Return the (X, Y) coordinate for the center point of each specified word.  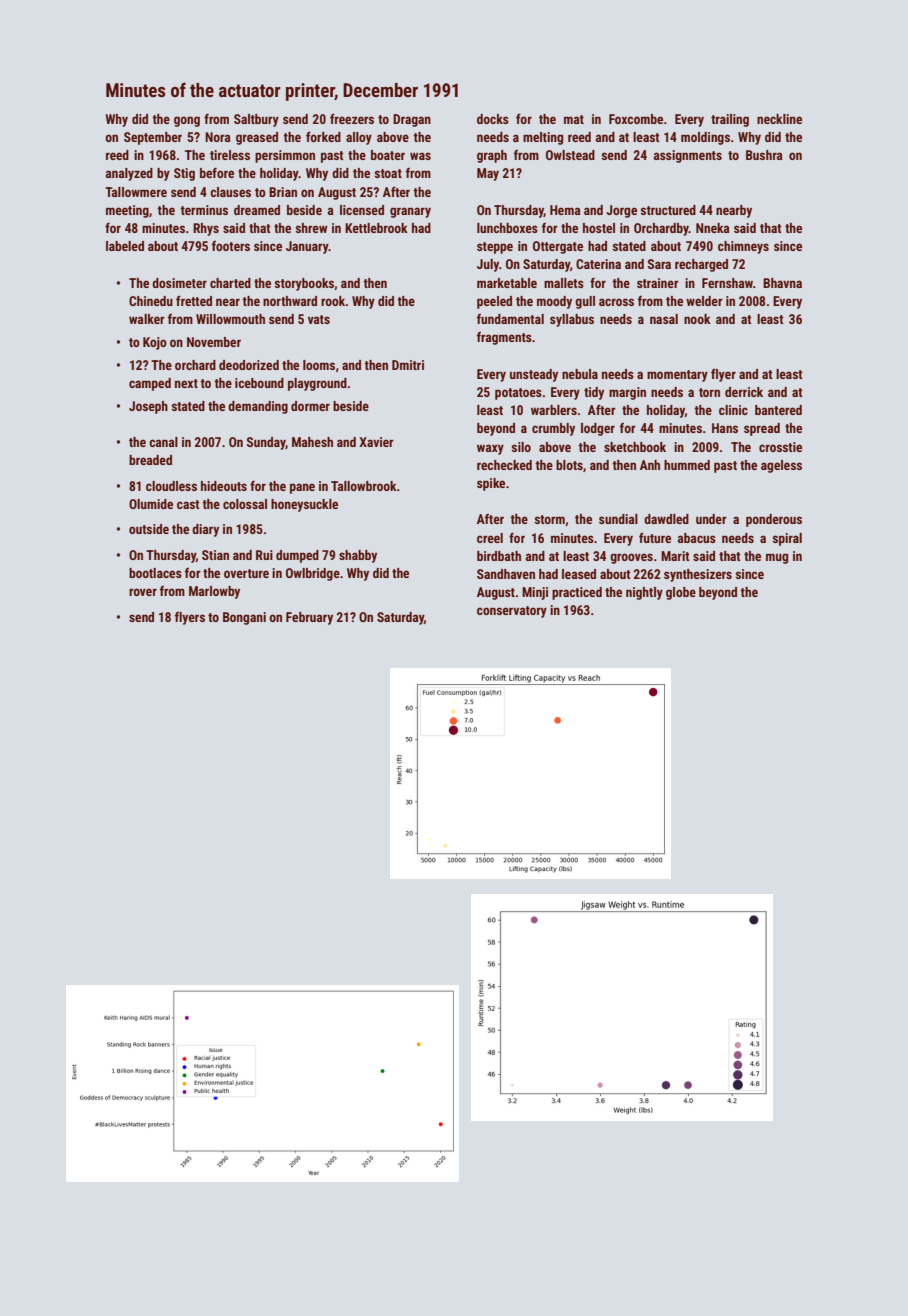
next (186, 383)
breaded (150, 460)
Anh (650, 465)
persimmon (285, 156)
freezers (352, 118)
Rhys (206, 229)
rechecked (504, 465)
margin (627, 393)
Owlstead (570, 155)
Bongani (244, 618)
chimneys (743, 247)
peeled (494, 302)
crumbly (553, 429)
